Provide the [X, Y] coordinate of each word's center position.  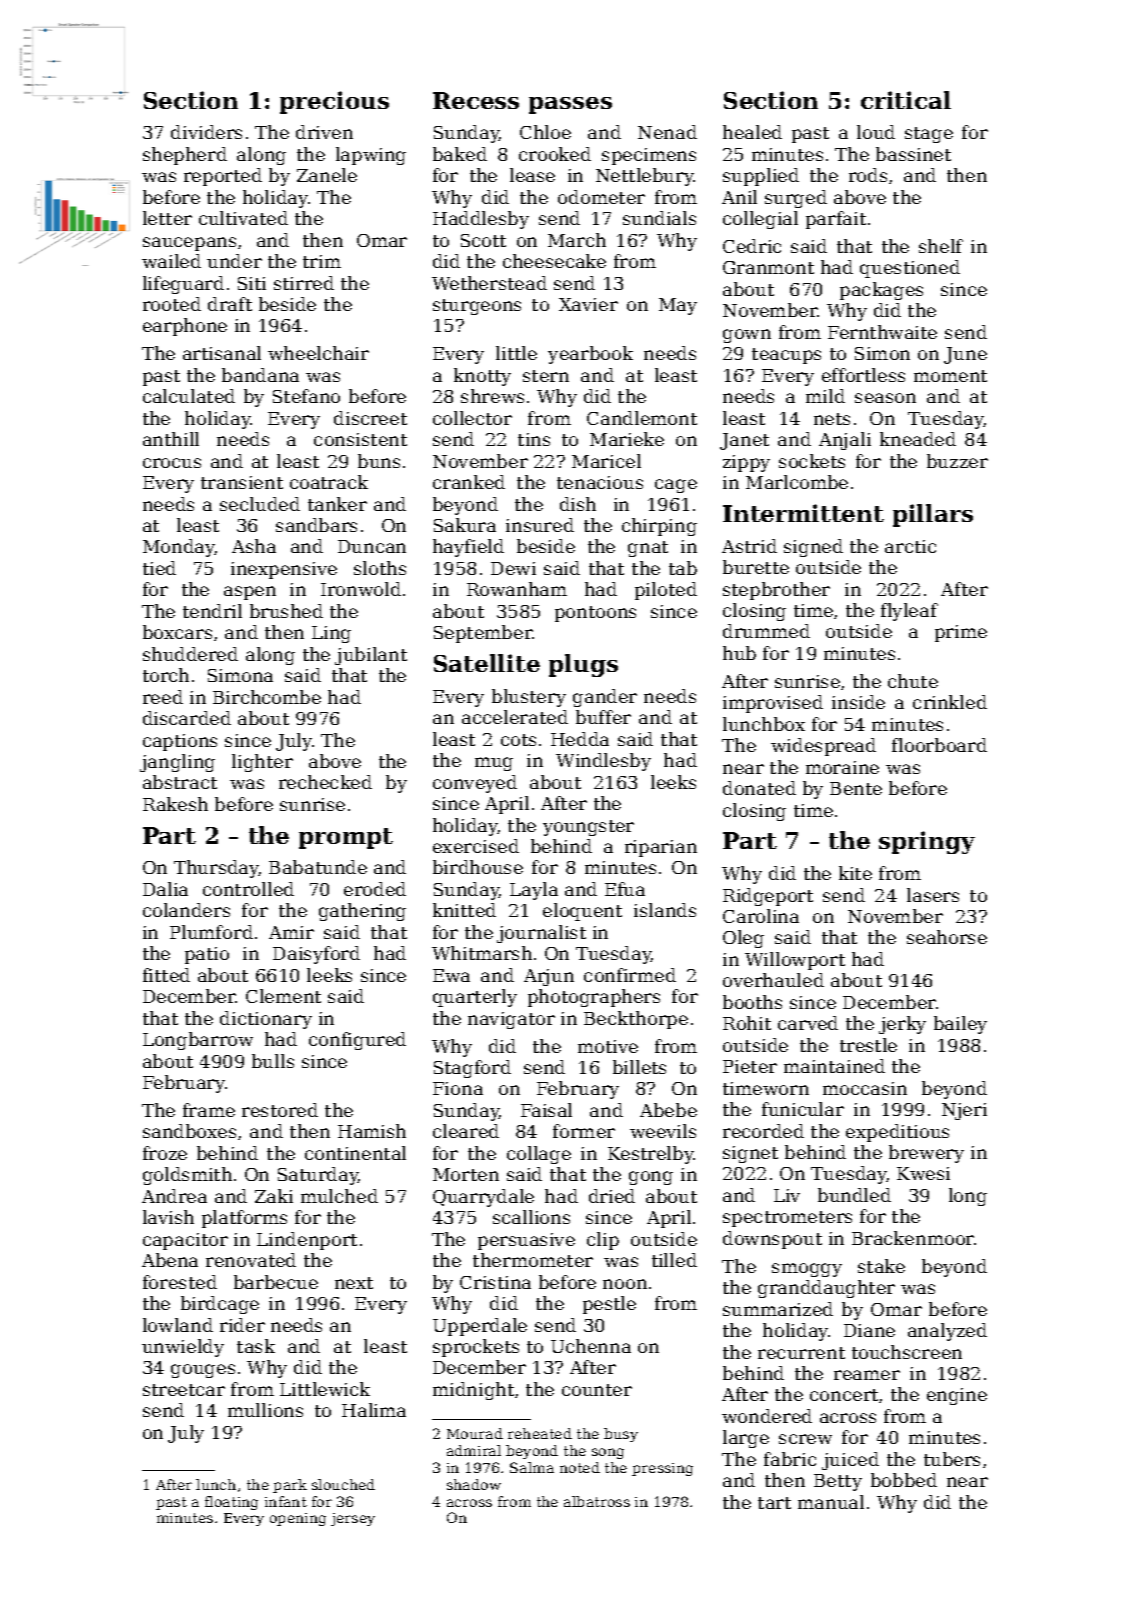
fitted [166, 975]
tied [159, 568]
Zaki [274, 1196]
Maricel [606, 461]
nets [832, 419]
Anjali [845, 441]
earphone [185, 327]
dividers [206, 132]
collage [539, 1155]
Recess [476, 100]
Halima [374, 1410]
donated [759, 788]
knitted [464, 910]
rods [868, 175]
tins [534, 439]
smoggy [807, 1270]
